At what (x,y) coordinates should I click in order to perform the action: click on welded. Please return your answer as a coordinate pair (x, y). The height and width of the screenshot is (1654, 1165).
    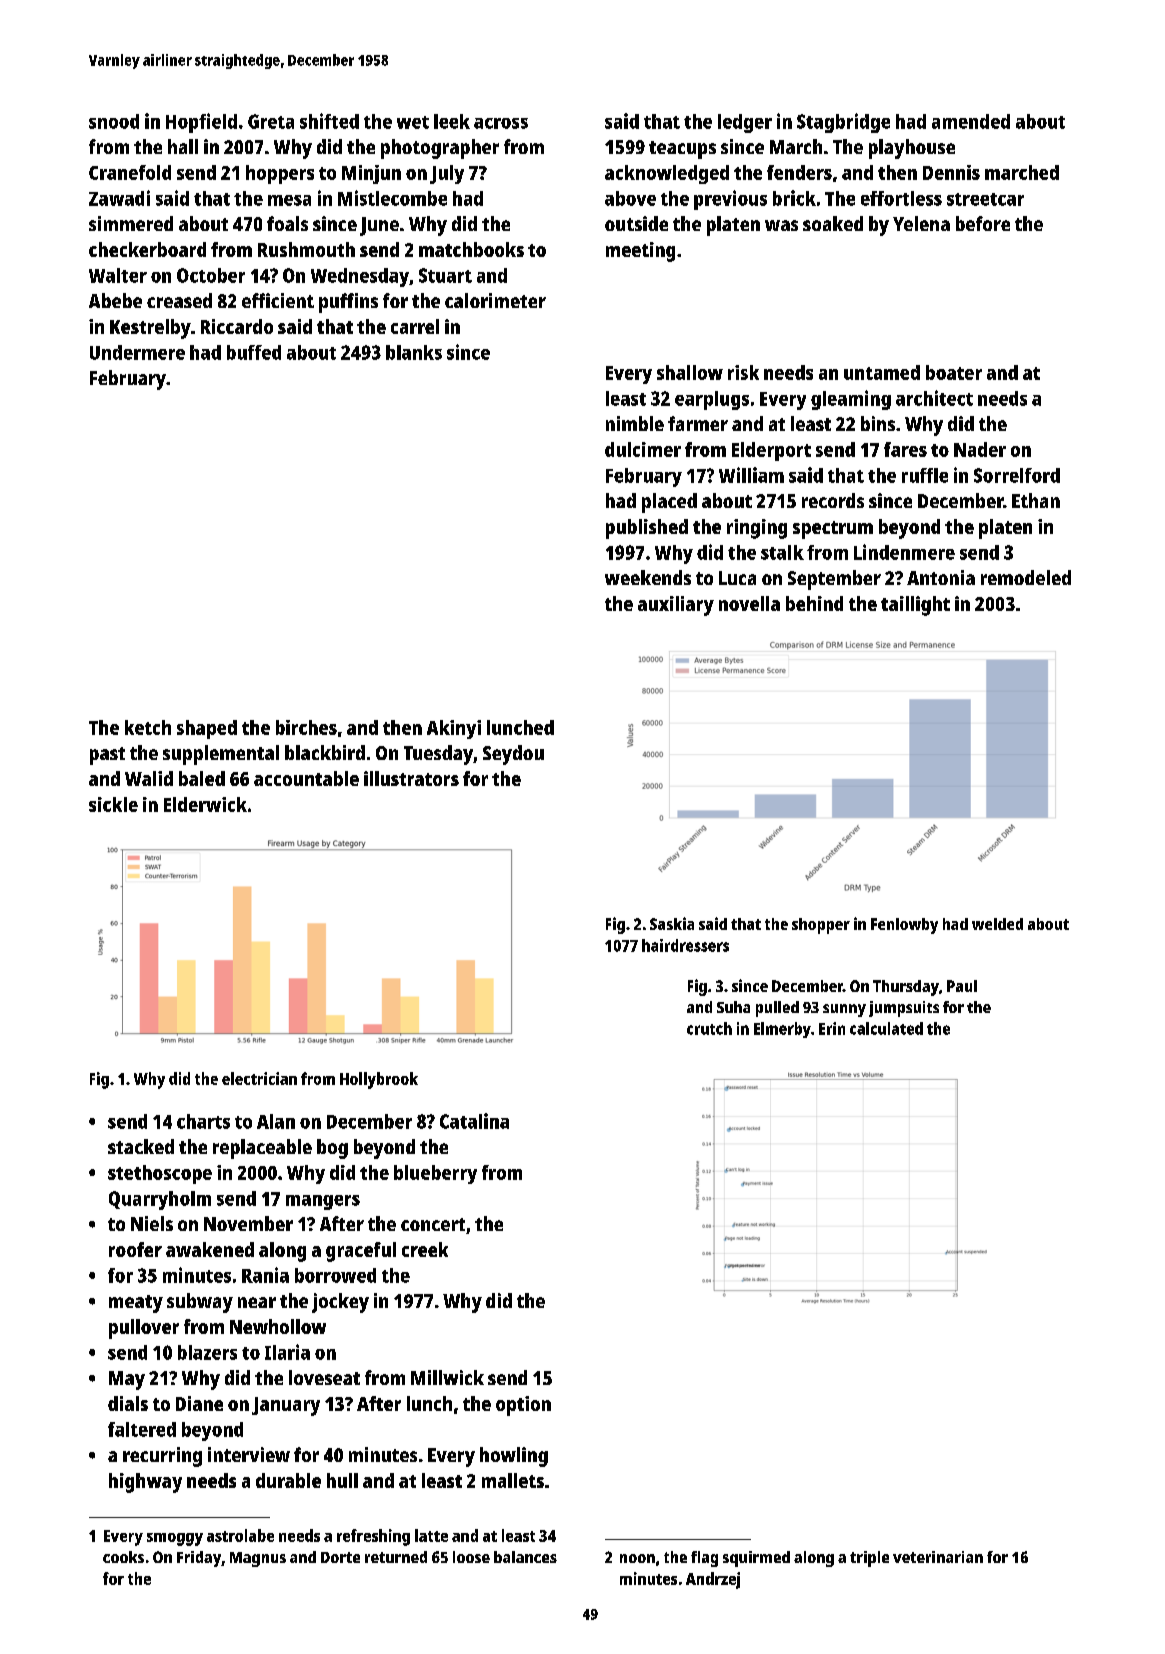
    Looking at the image, I should click on (997, 924).
